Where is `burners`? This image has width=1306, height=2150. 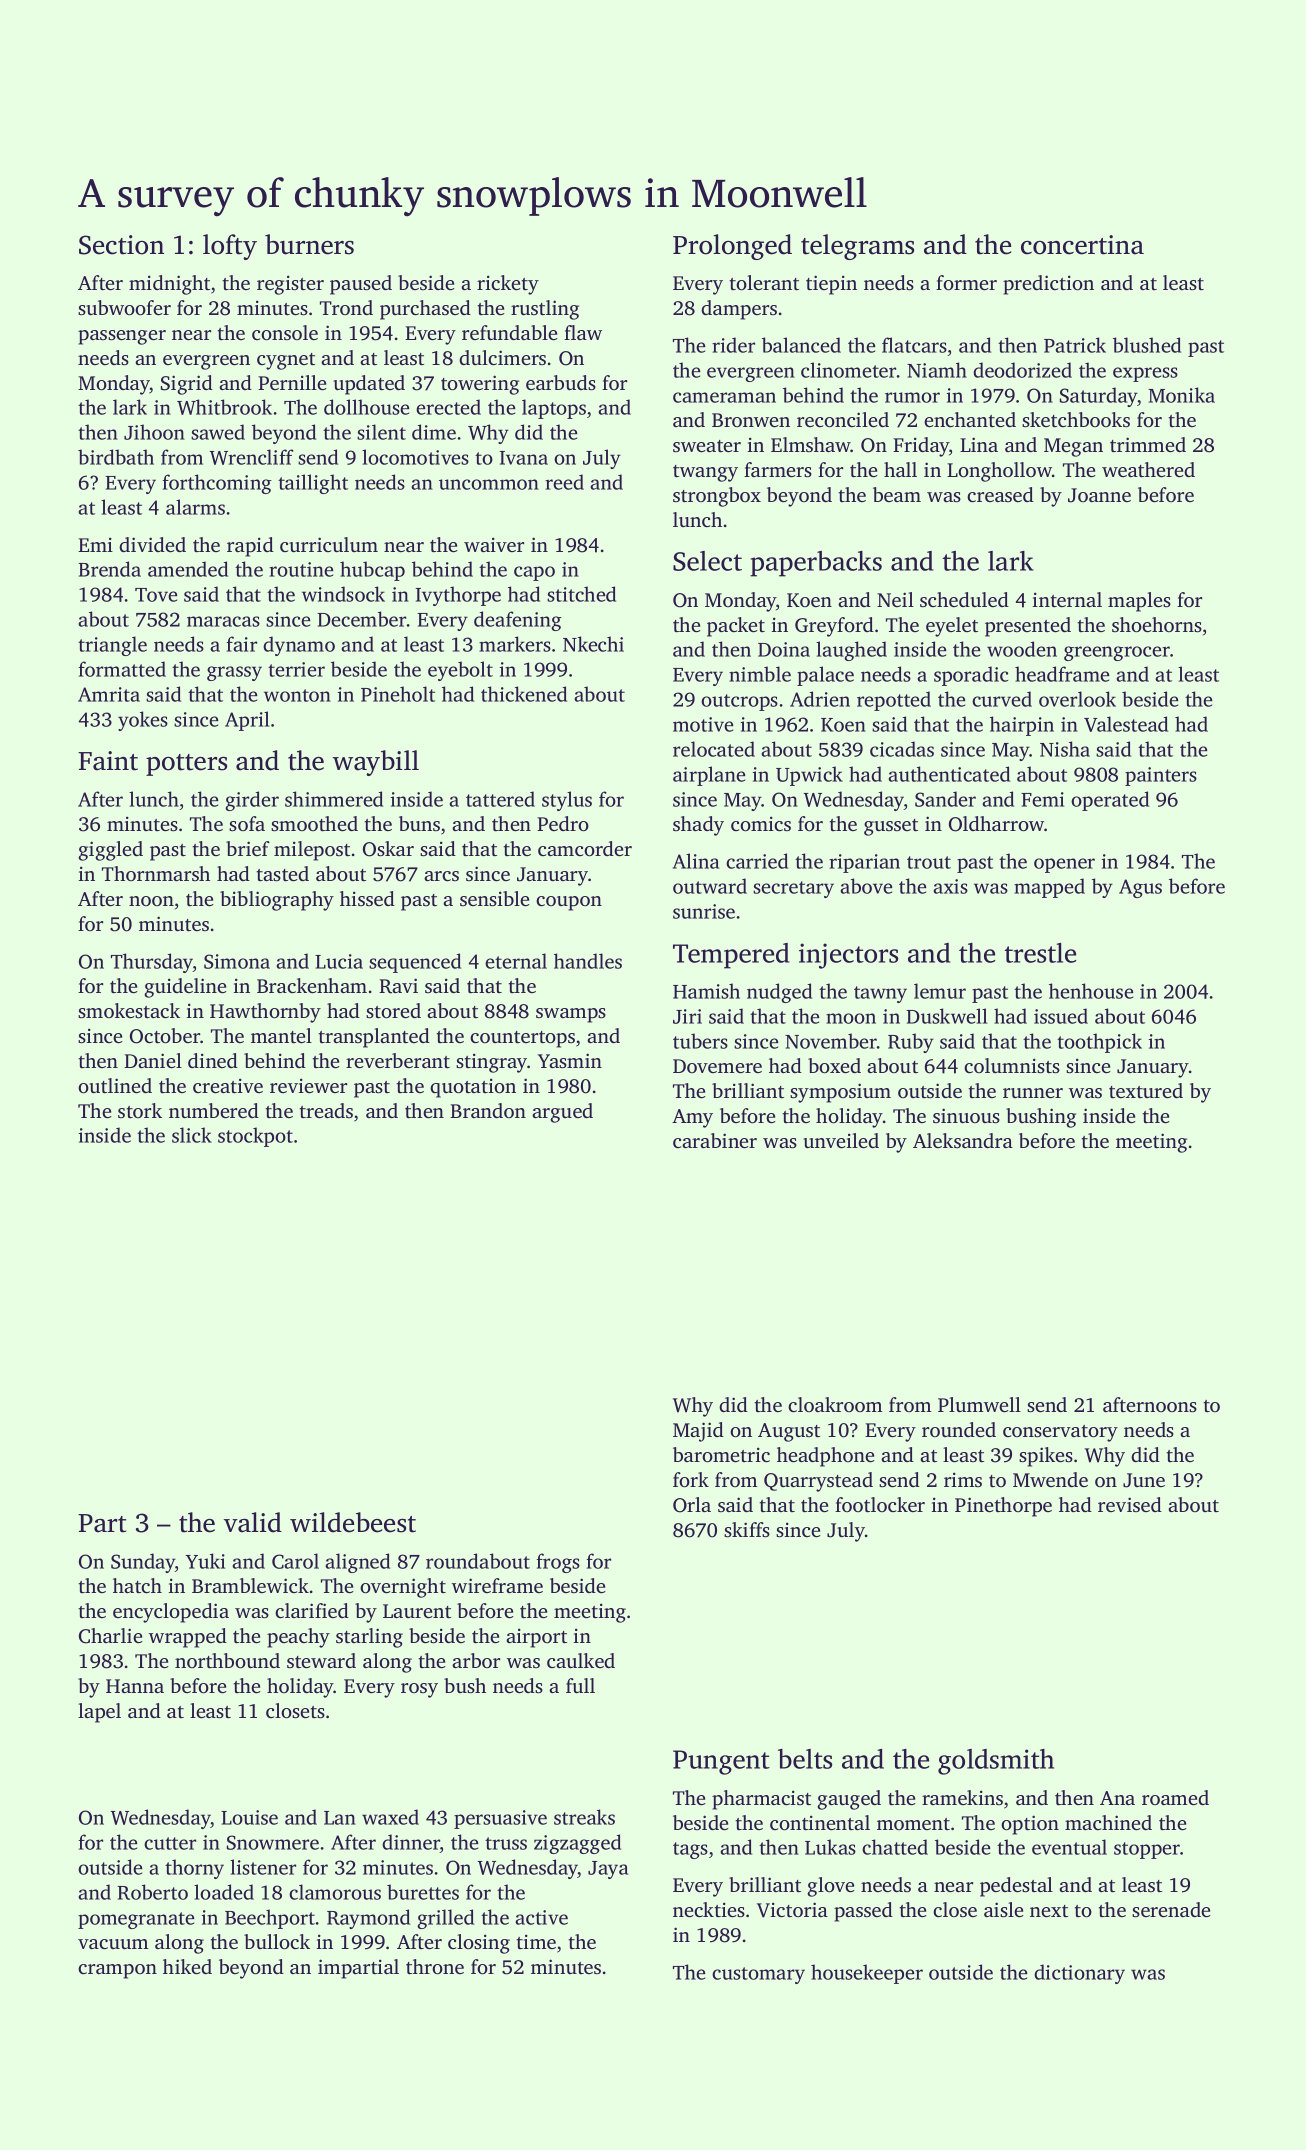
burners is located at coordinates (309, 244).
